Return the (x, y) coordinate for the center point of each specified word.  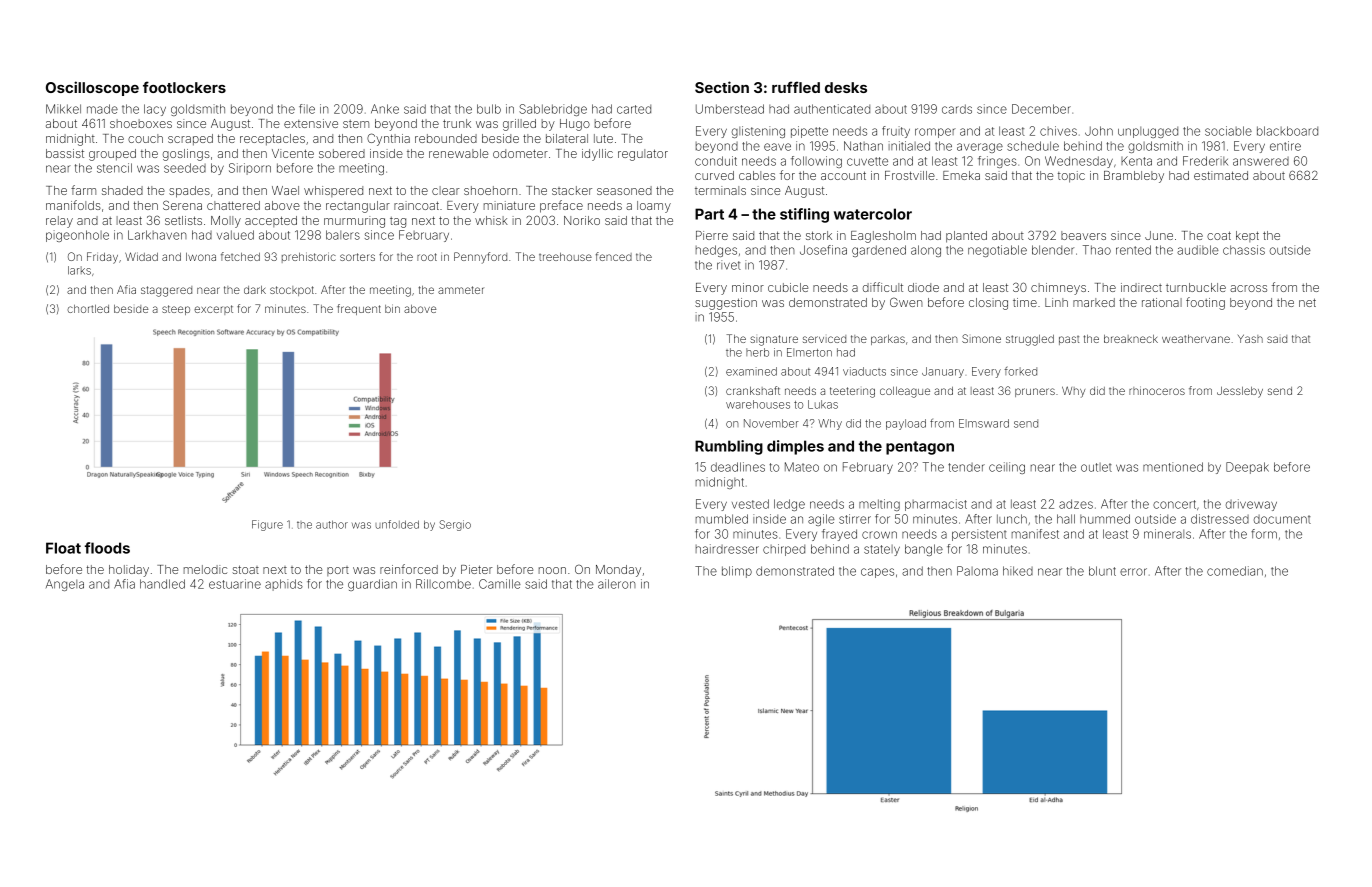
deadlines (738, 467)
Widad (141, 256)
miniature (509, 205)
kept (1247, 236)
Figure (267, 525)
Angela (65, 585)
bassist (65, 153)
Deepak (1247, 468)
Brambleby (1134, 177)
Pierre (712, 235)
